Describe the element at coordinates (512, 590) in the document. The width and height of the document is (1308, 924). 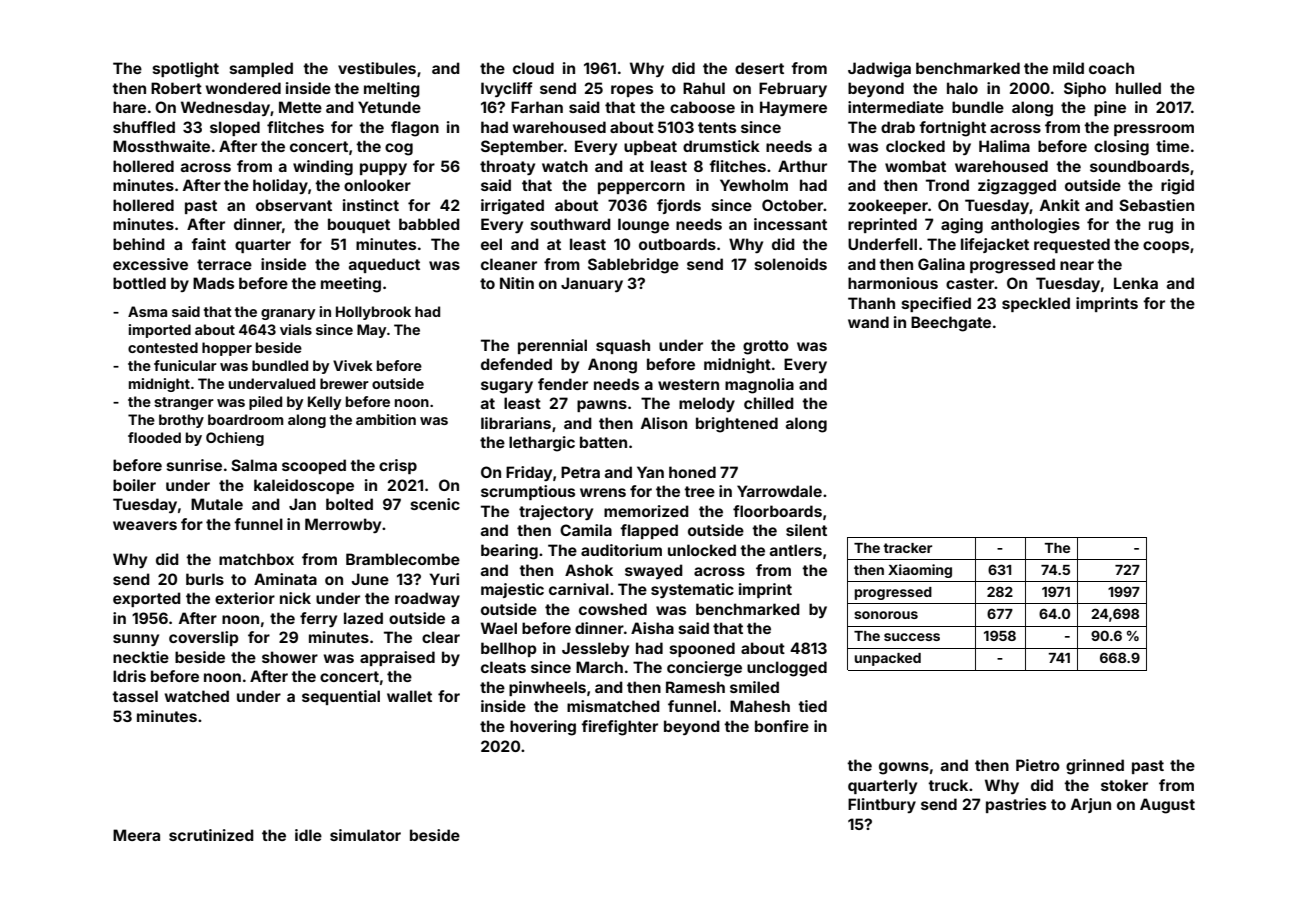
I see `majestic` at that location.
